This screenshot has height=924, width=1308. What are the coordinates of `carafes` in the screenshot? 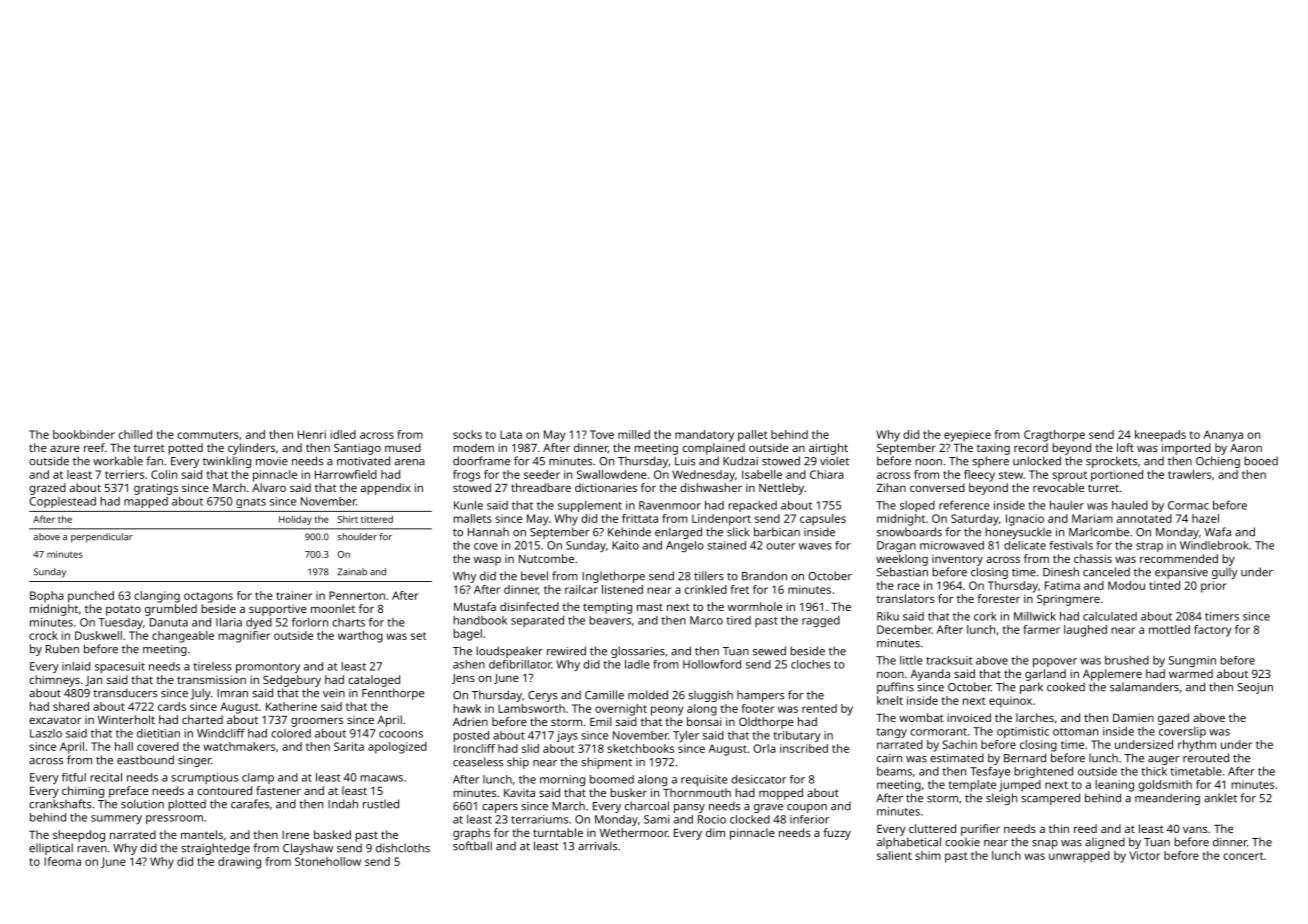 It's located at (250, 804).
